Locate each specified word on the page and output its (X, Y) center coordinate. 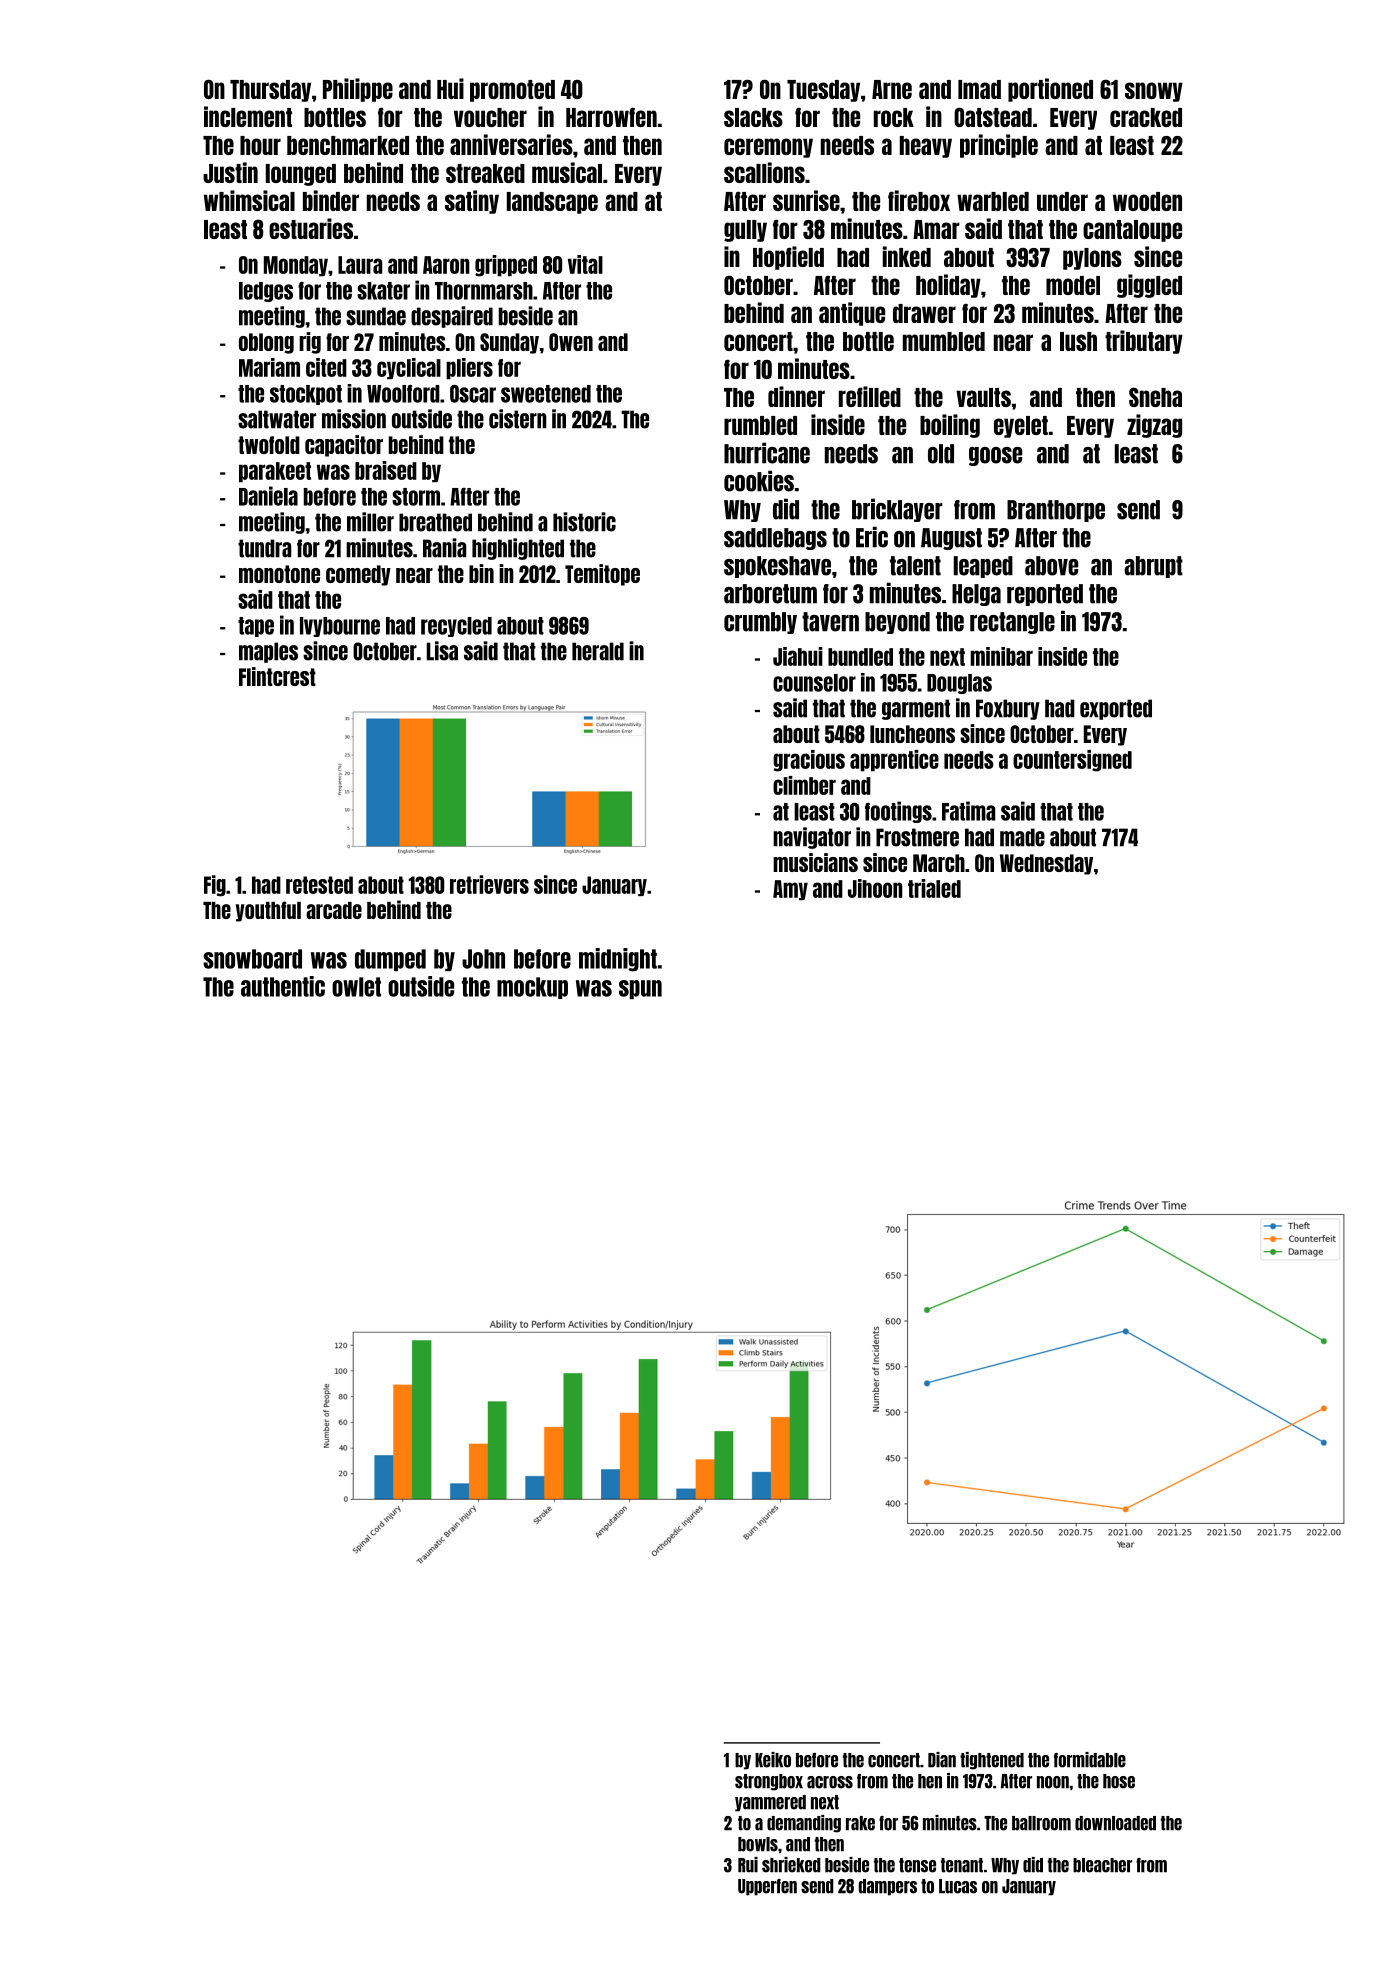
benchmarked (348, 145)
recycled (456, 627)
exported (1116, 709)
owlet (356, 987)
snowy (1154, 92)
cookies (759, 481)
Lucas (958, 1886)
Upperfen (767, 1887)
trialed (934, 888)
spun (640, 989)
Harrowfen (611, 117)
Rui (748, 1865)
